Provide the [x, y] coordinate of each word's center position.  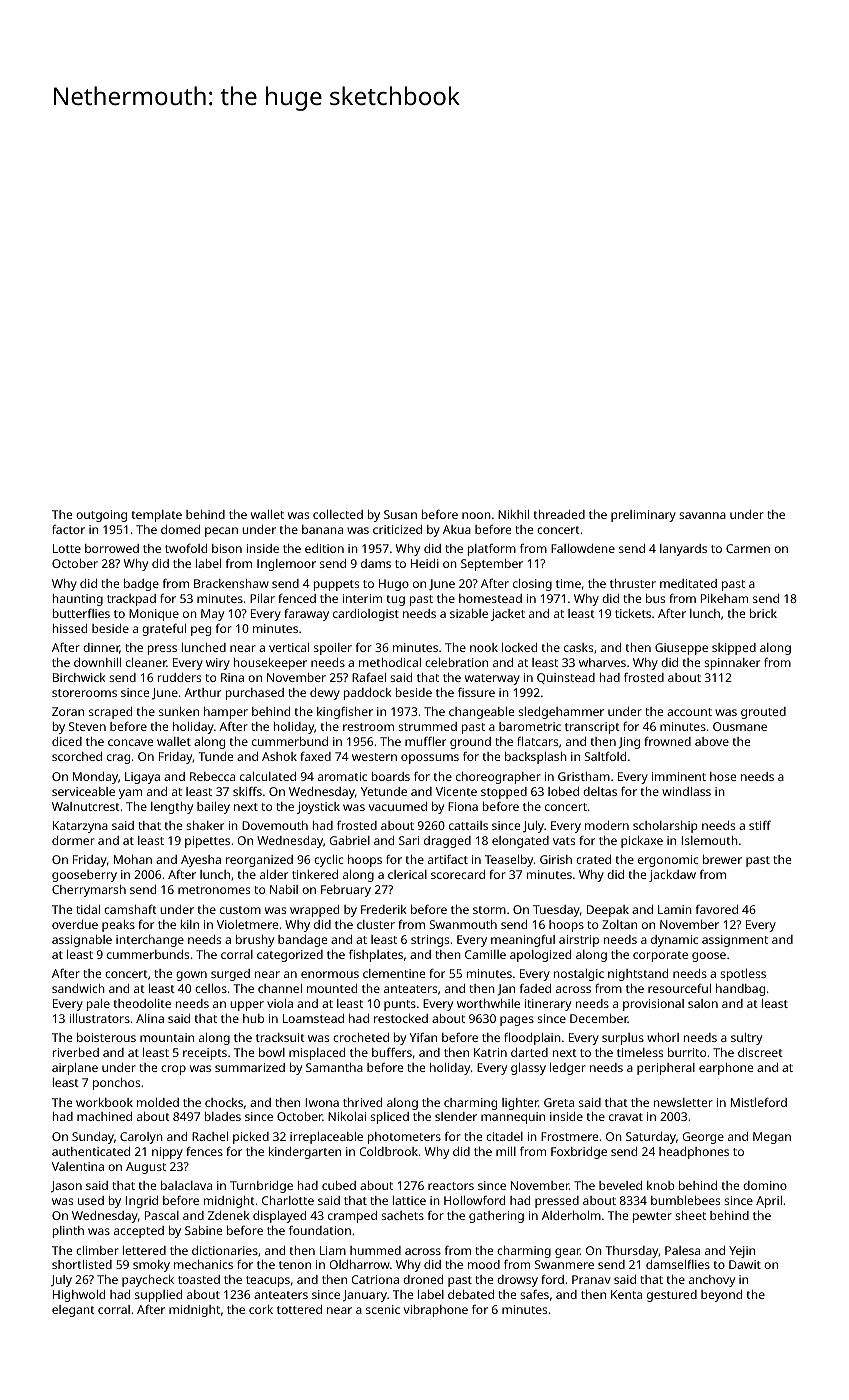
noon [476, 515]
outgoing [101, 516]
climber [97, 1250]
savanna [702, 515]
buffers [392, 1052]
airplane [75, 1069]
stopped [504, 793]
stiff [760, 825]
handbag [740, 990]
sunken [179, 711]
